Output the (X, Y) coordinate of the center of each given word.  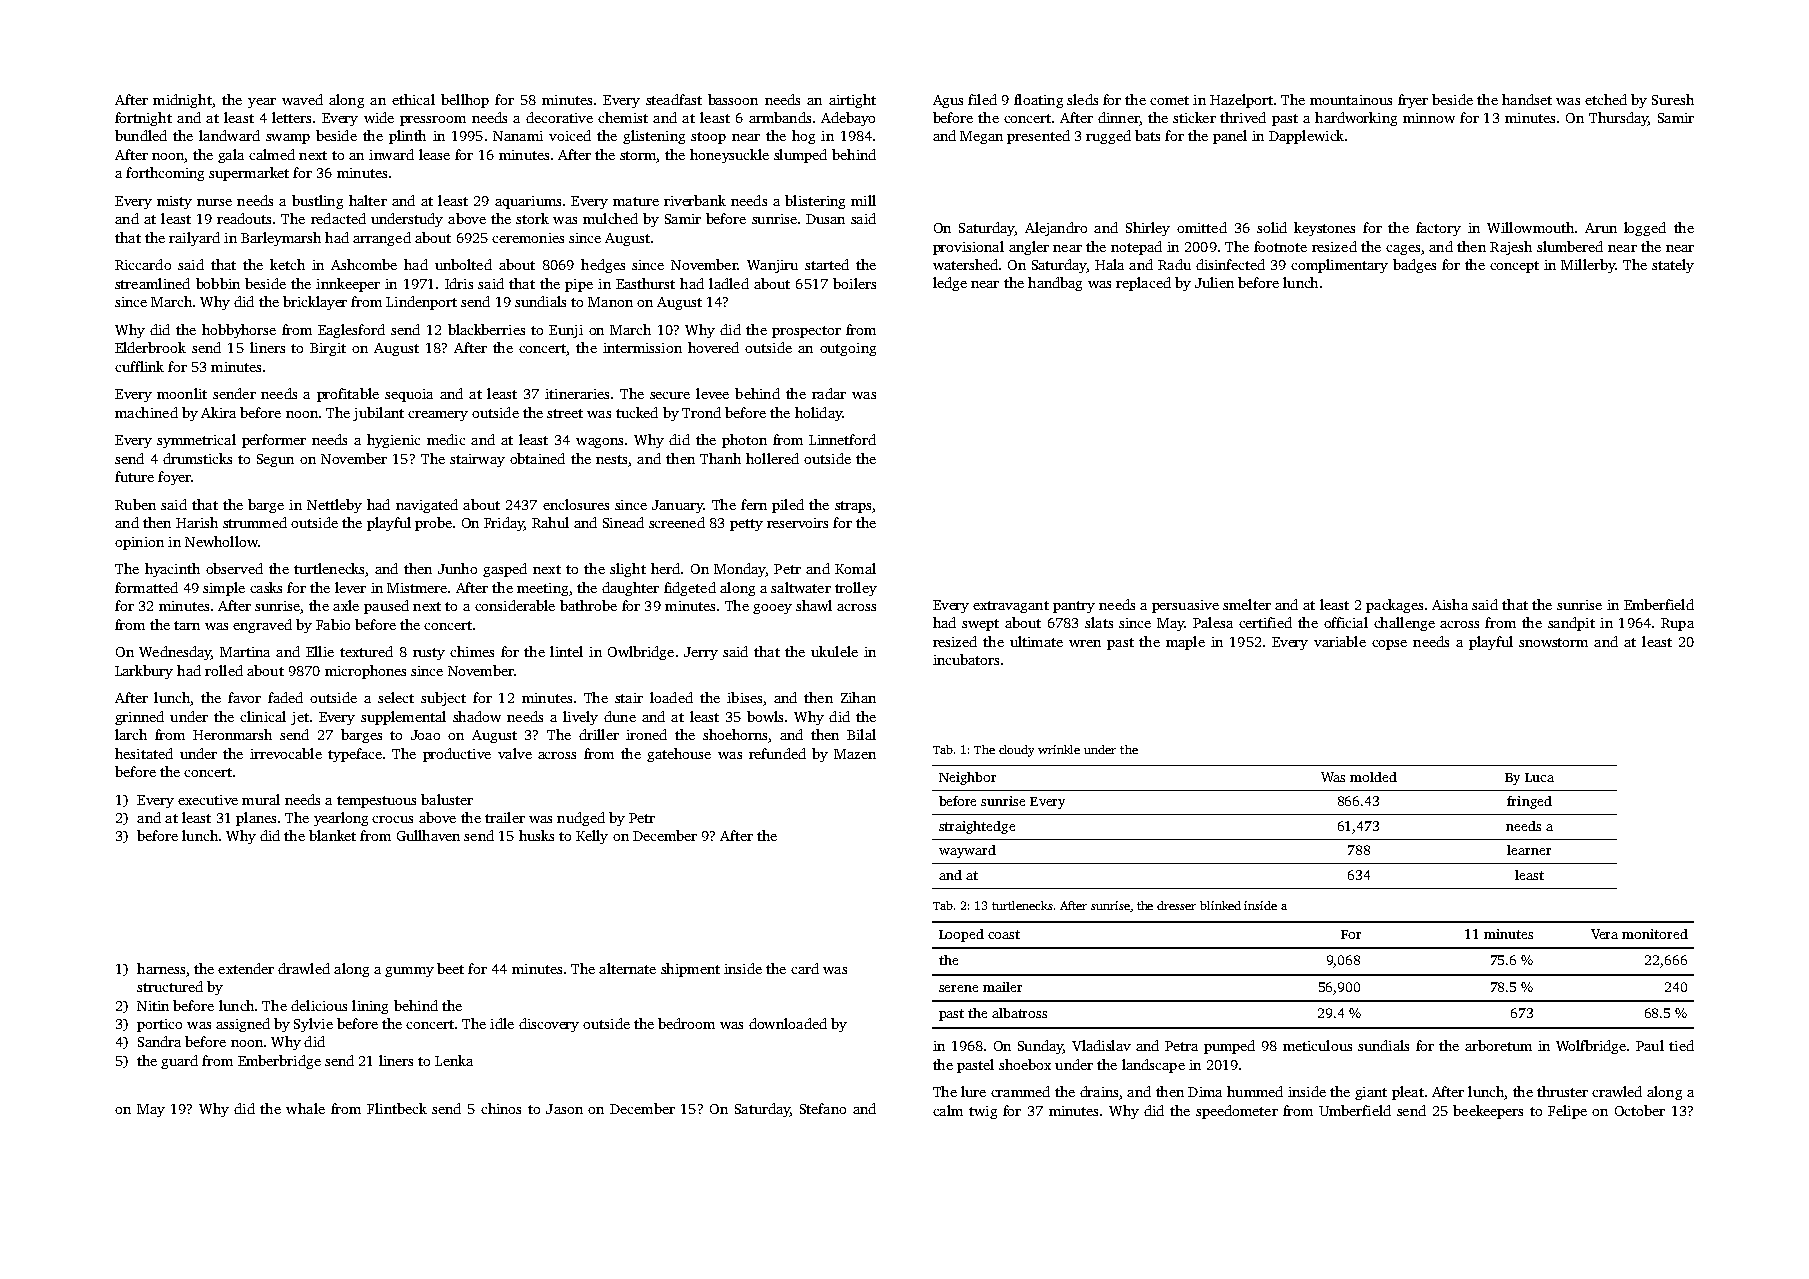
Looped (961, 935)
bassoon (733, 99)
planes (256, 819)
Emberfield (1659, 604)
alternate (627, 968)
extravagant (1011, 607)
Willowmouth (1530, 227)
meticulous (1317, 1045)
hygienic (393, 441)
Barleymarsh (281, 239)
